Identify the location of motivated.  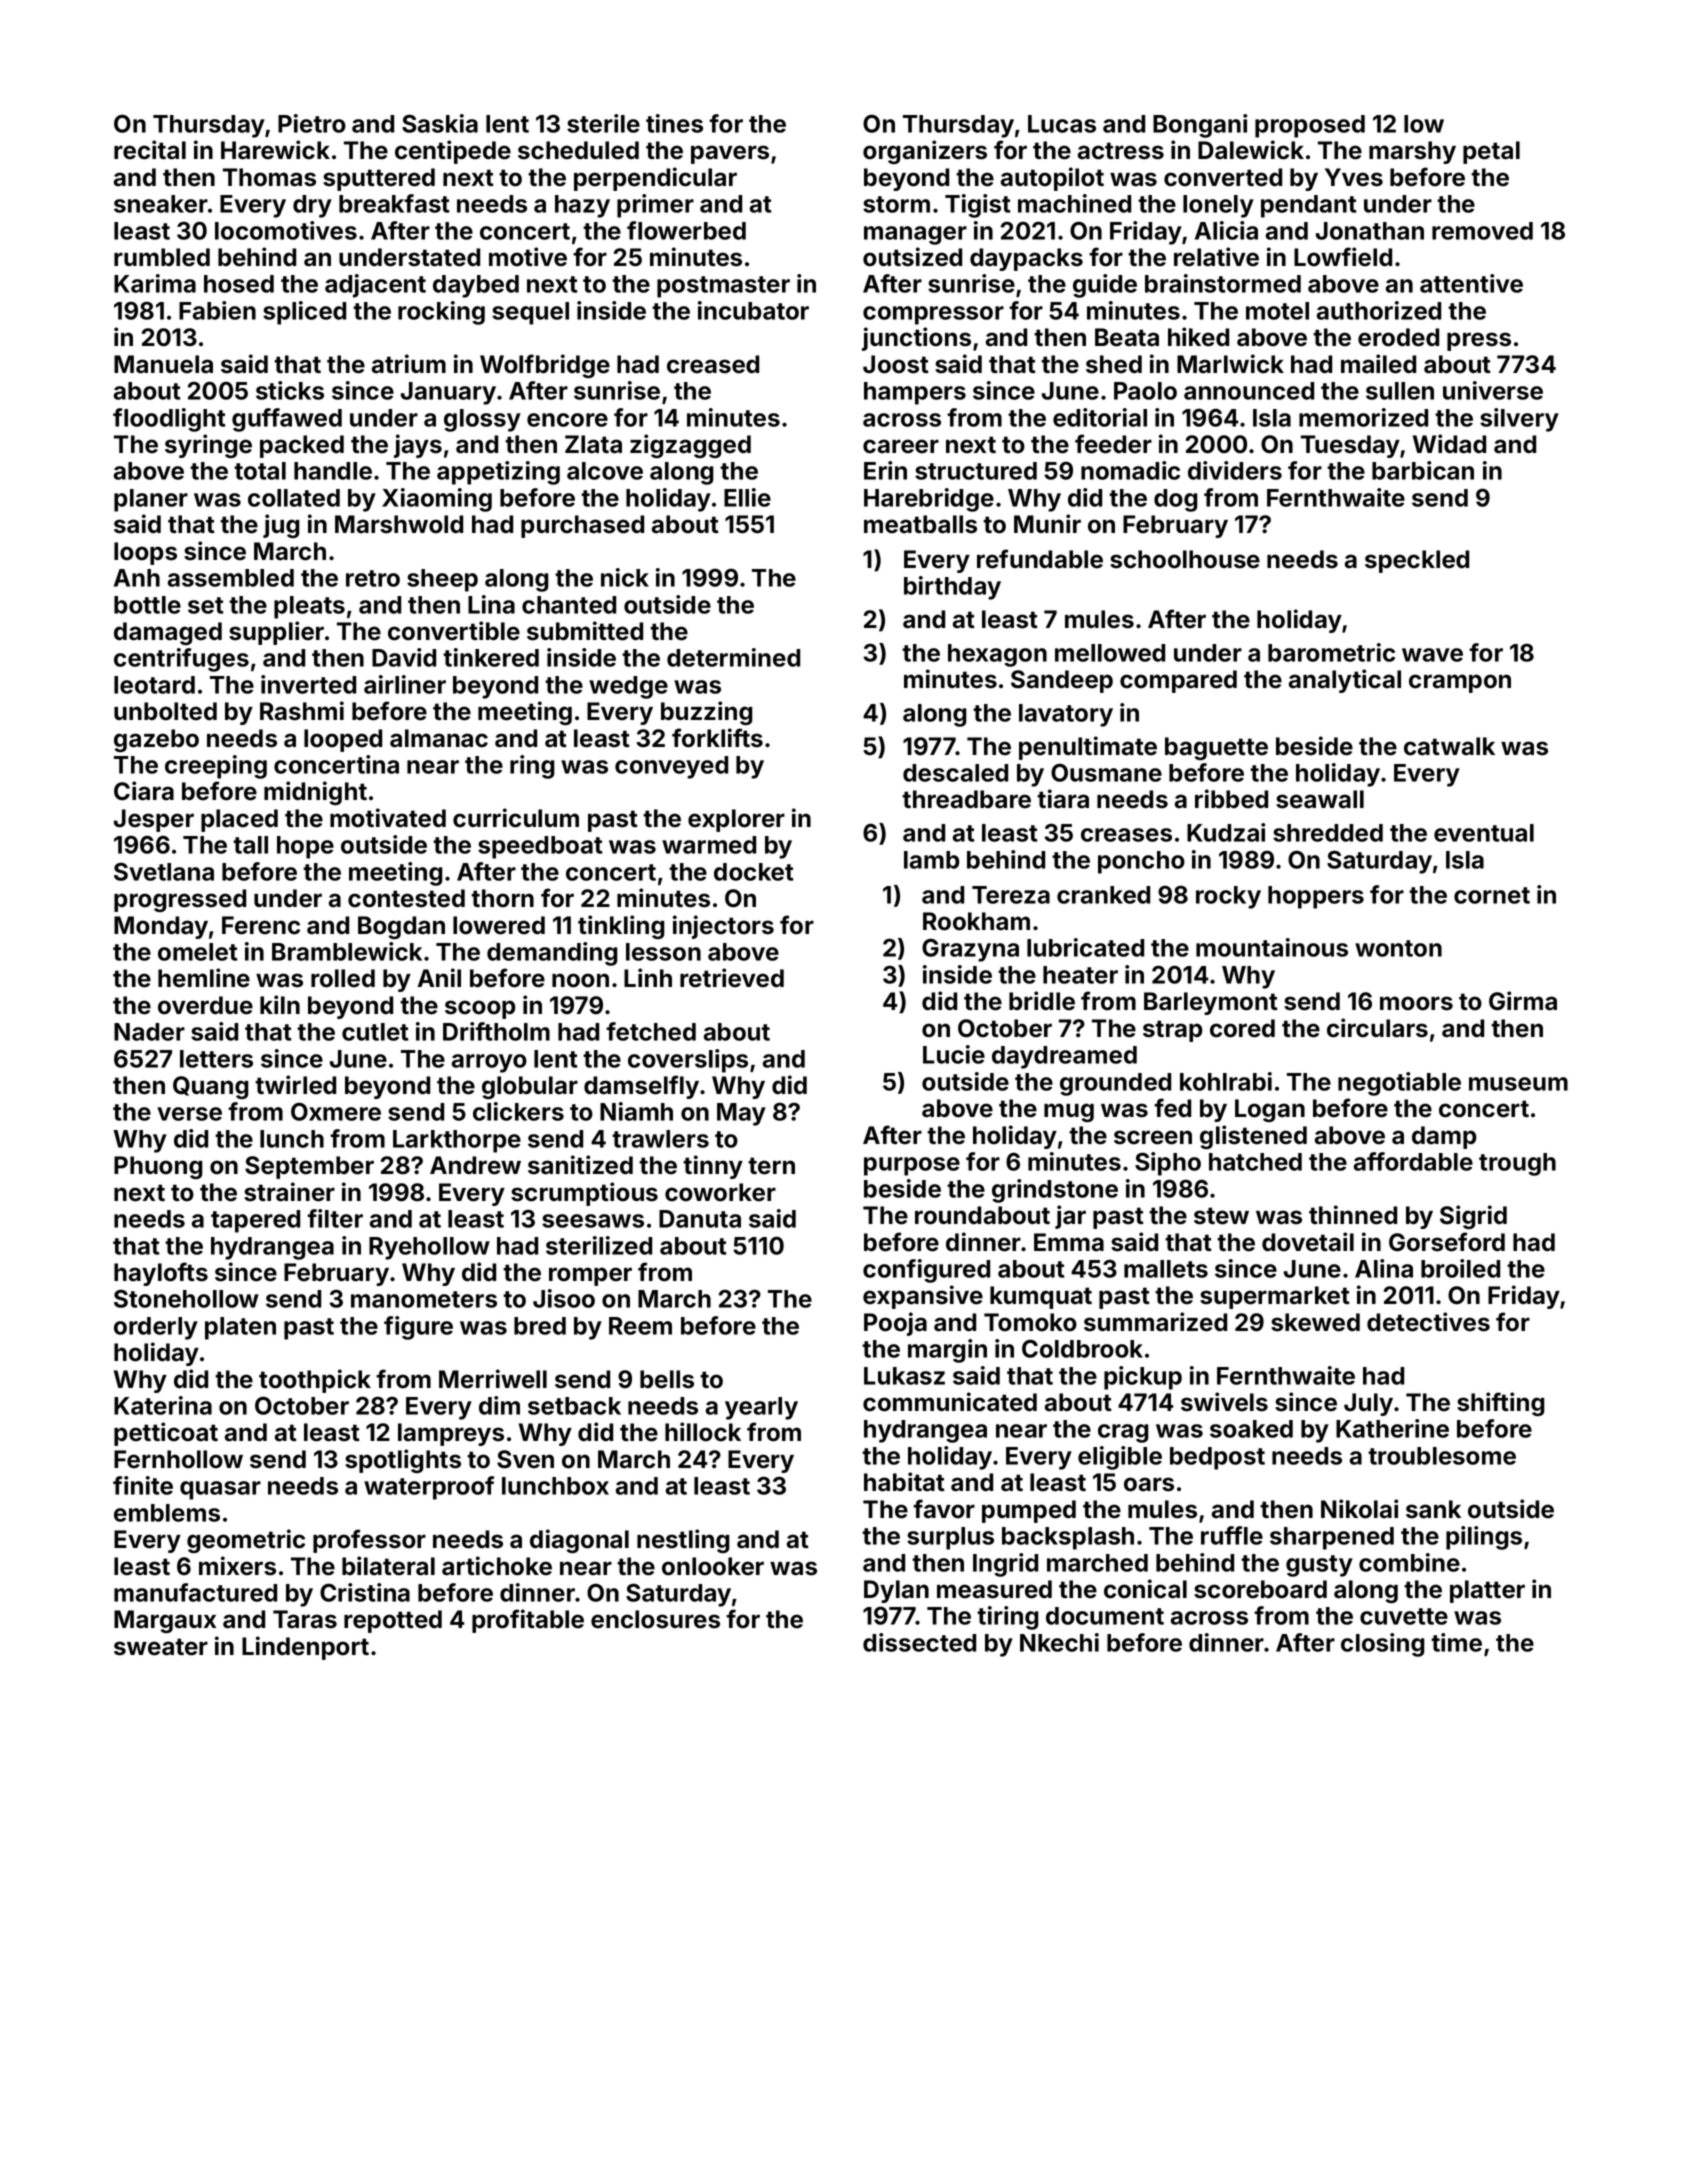
(388, 818).
